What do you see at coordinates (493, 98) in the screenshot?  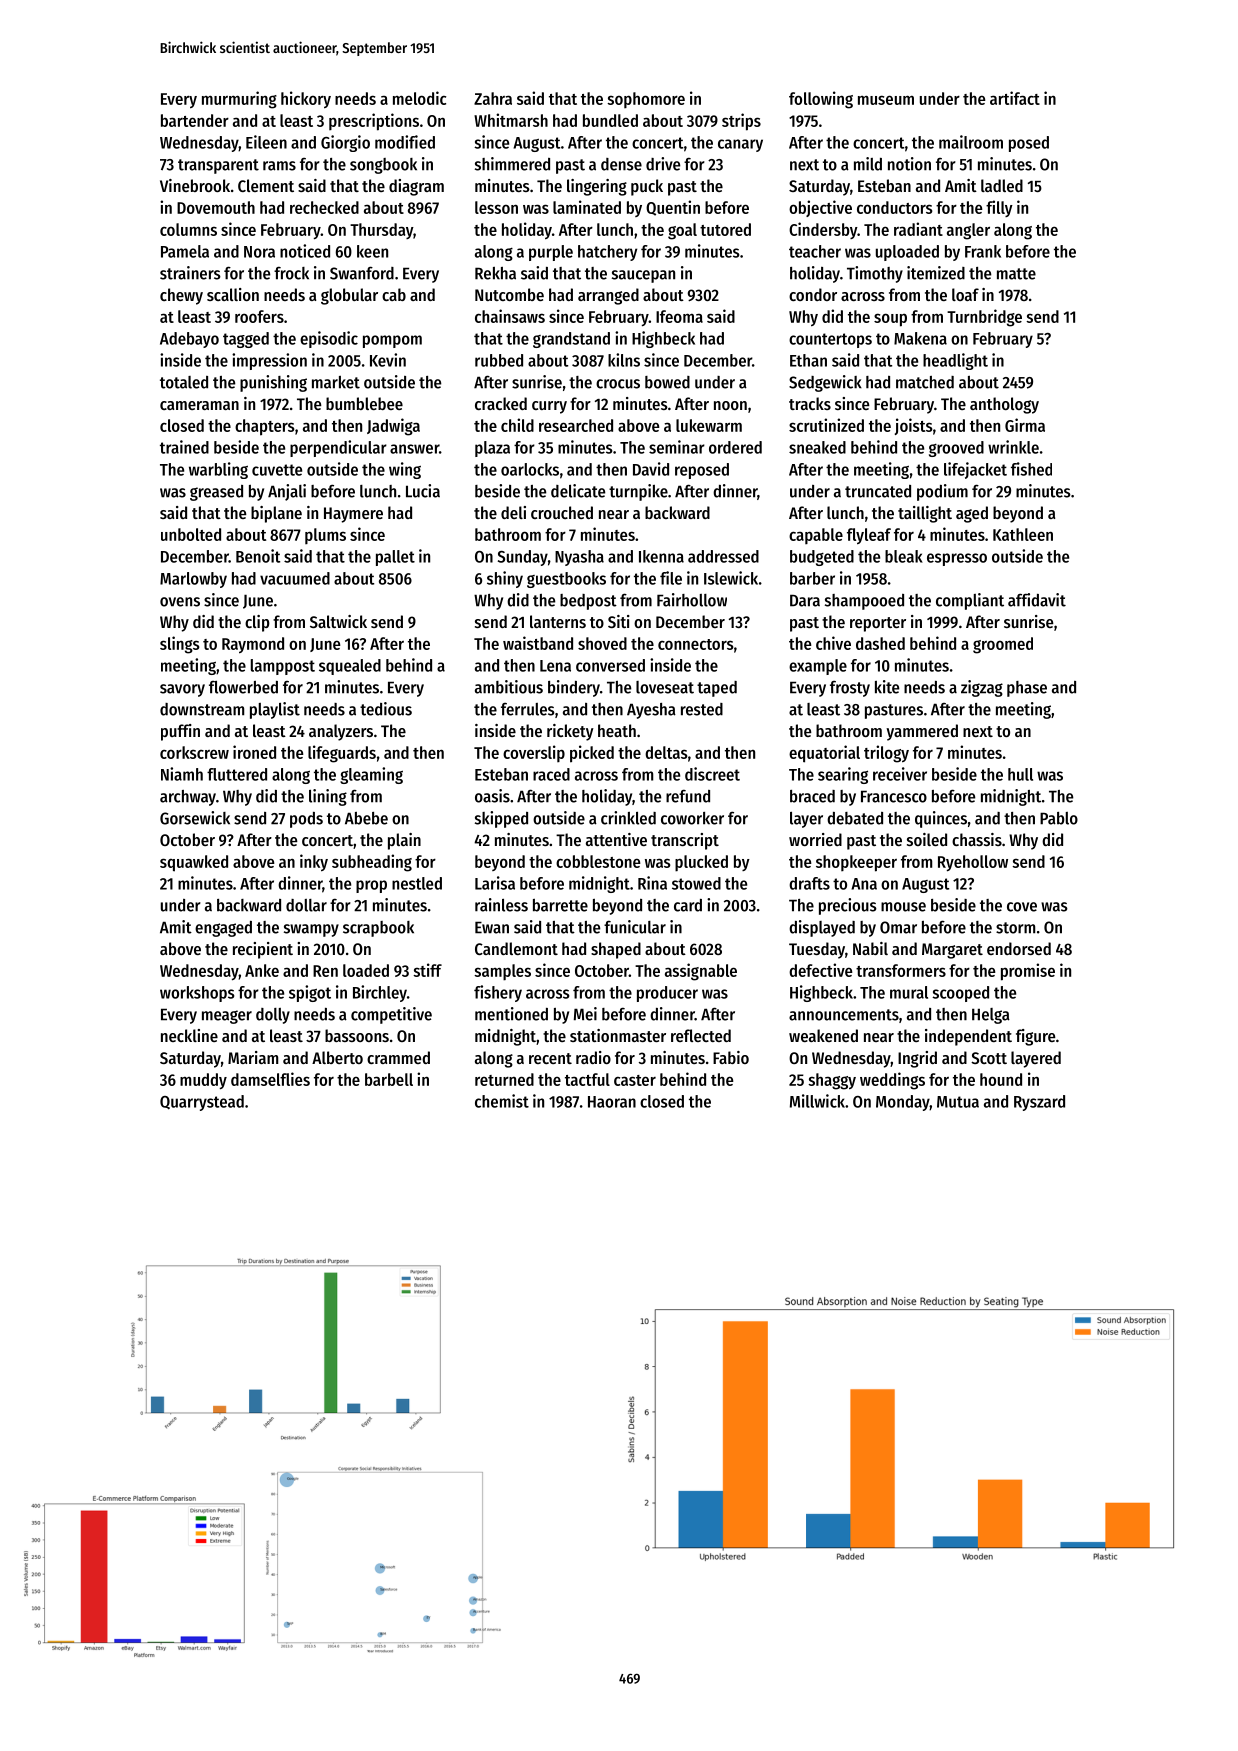 I see `Zahra` at bounding box center [493, 98].
